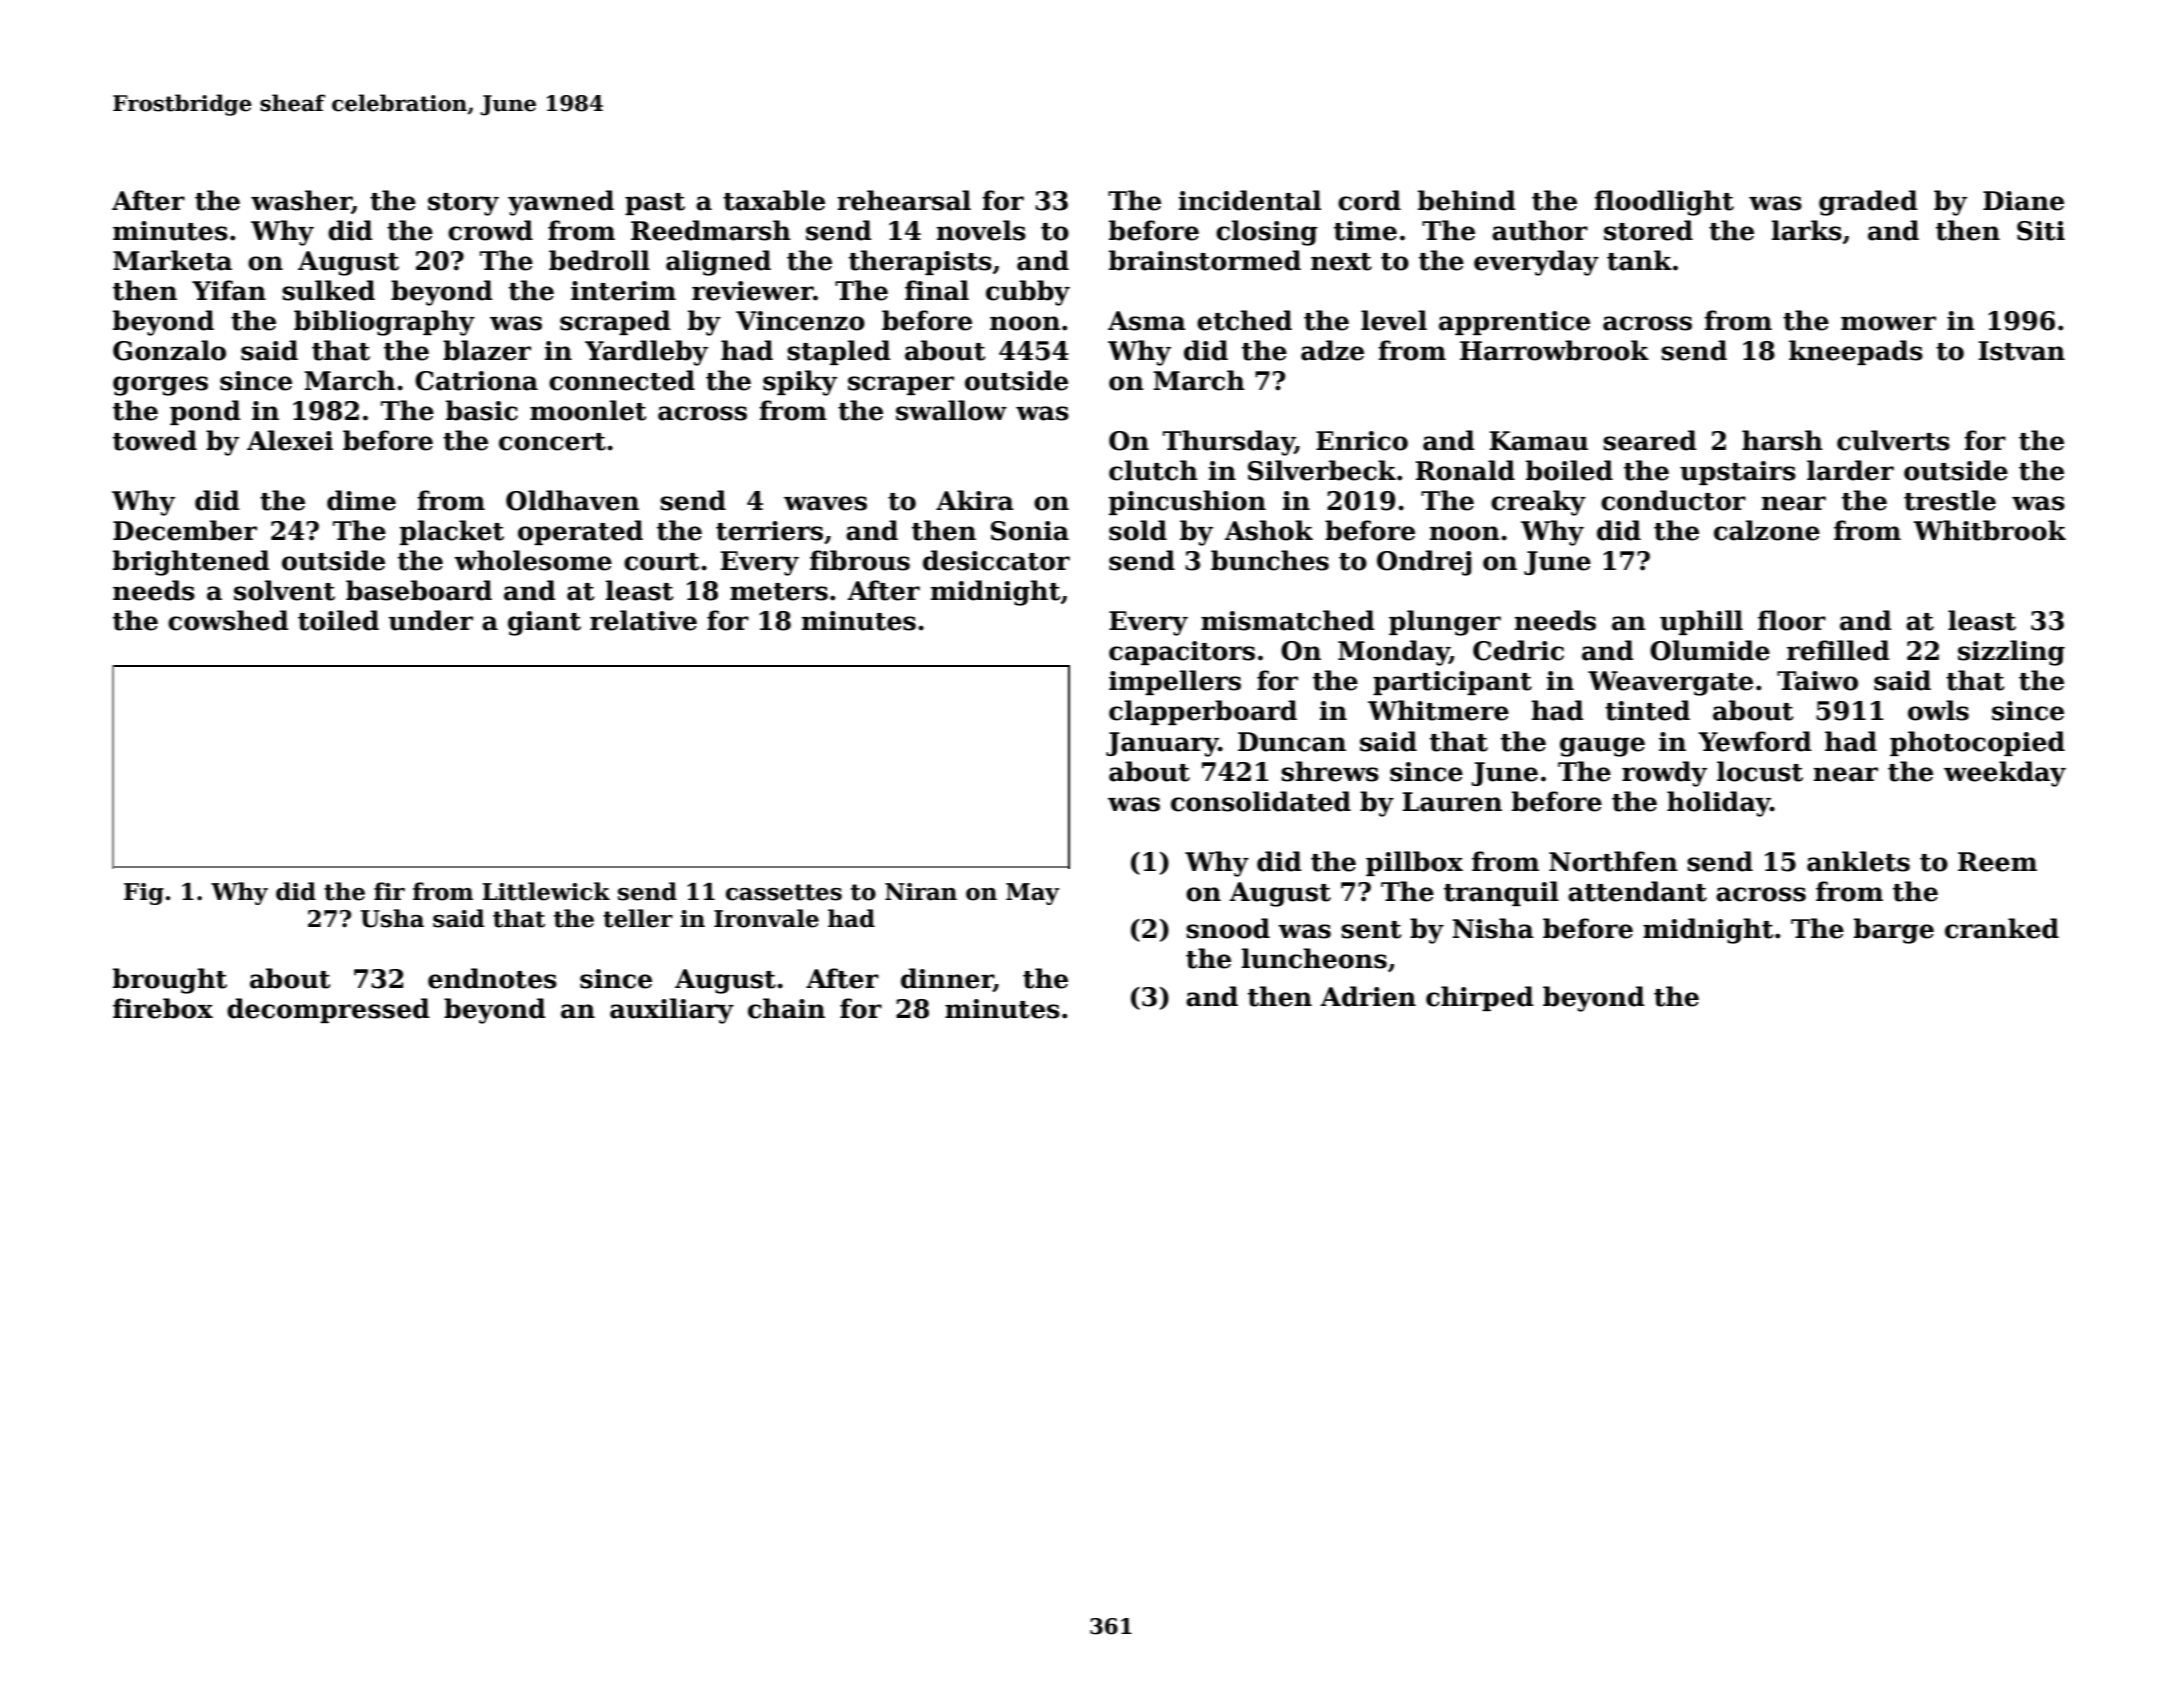 This page has height=1683, width=2178. I want to click on Vincenzo, so click(800, 321).
